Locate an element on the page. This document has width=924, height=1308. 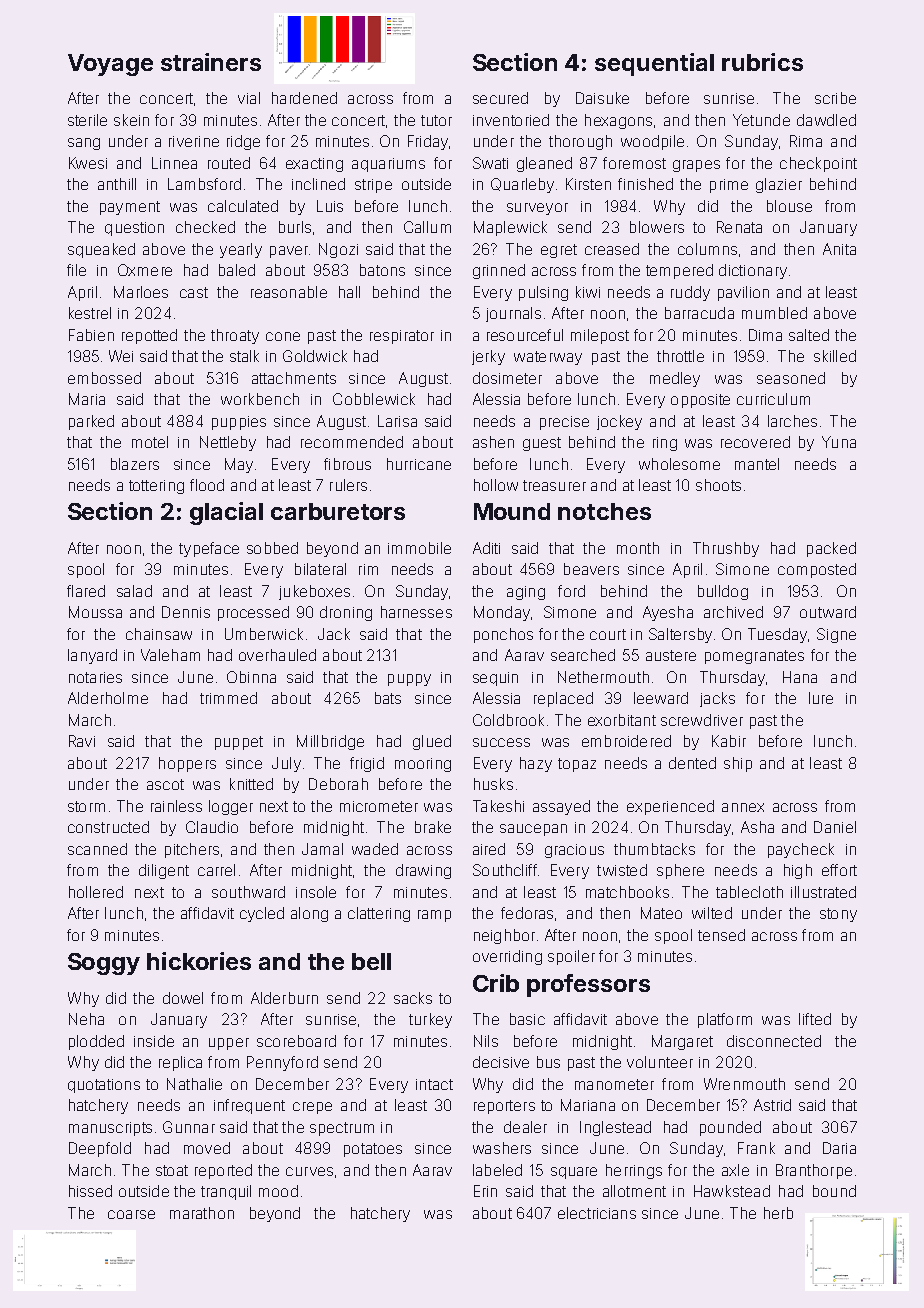
egret is located at coordinates (559, 251).
